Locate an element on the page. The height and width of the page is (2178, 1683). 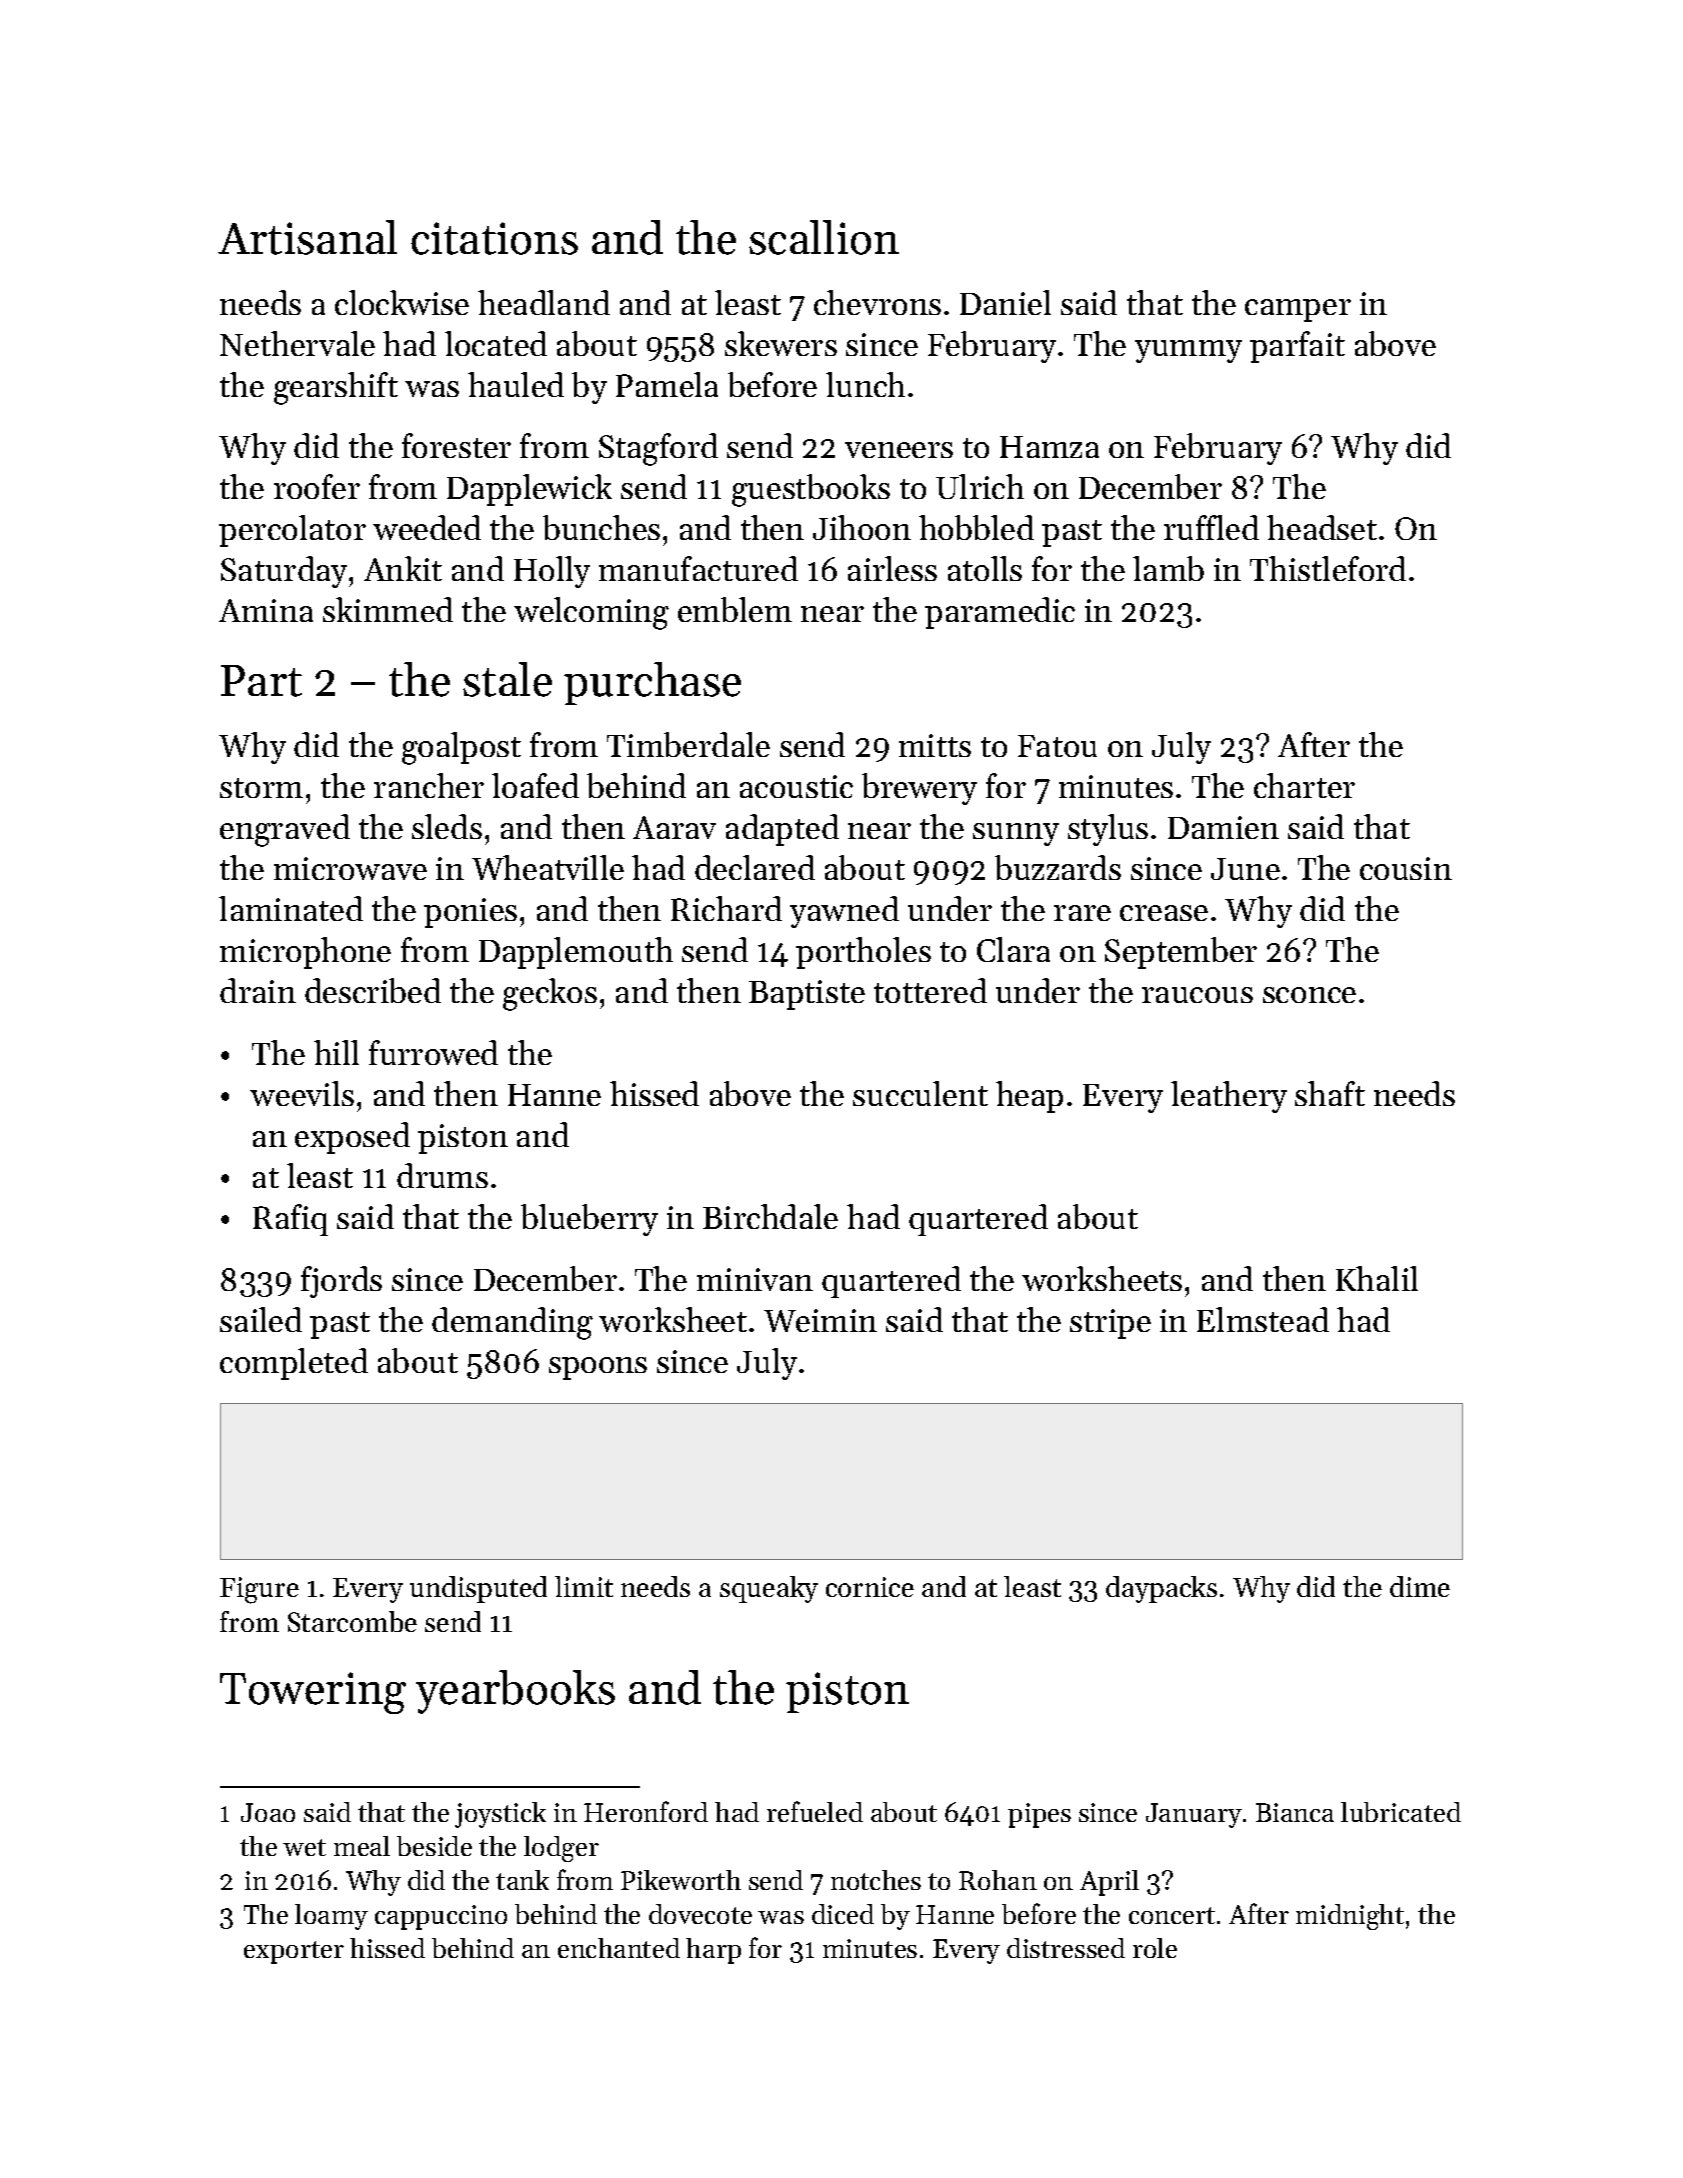
sailed is located at coordinates (261, 1319).
